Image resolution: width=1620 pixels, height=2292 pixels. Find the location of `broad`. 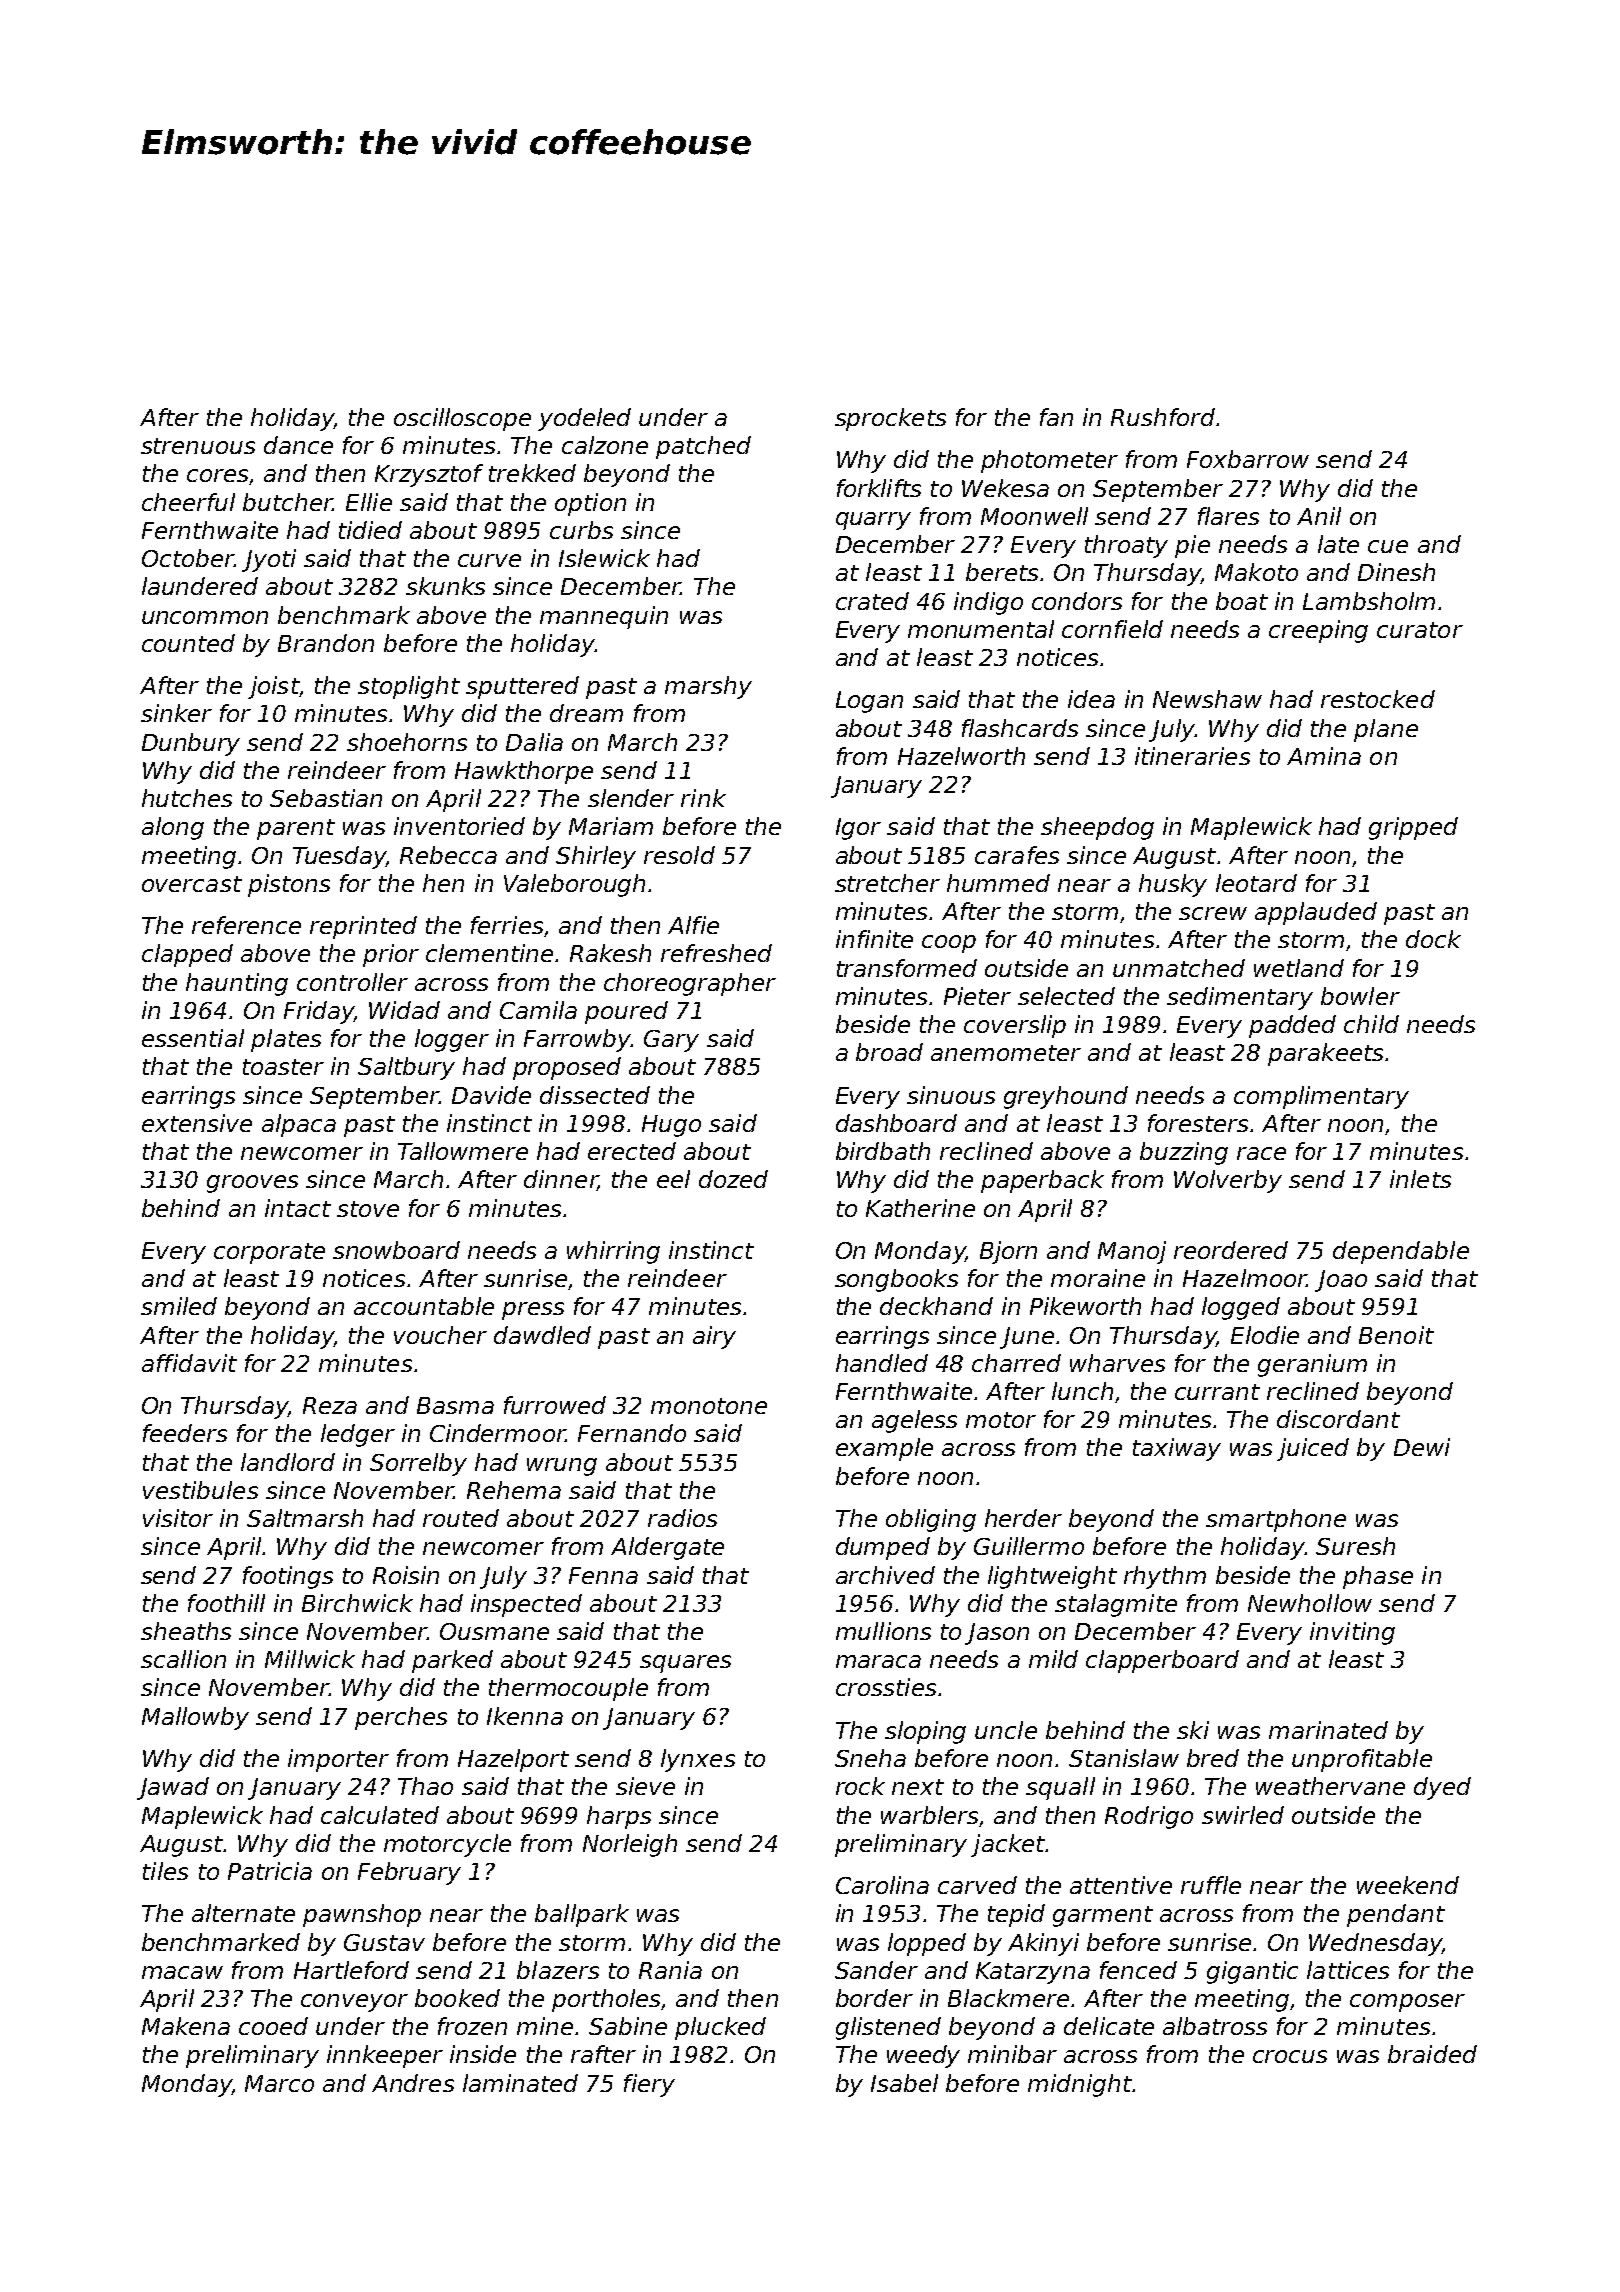

broad is located at coordinates (889, 1052).
